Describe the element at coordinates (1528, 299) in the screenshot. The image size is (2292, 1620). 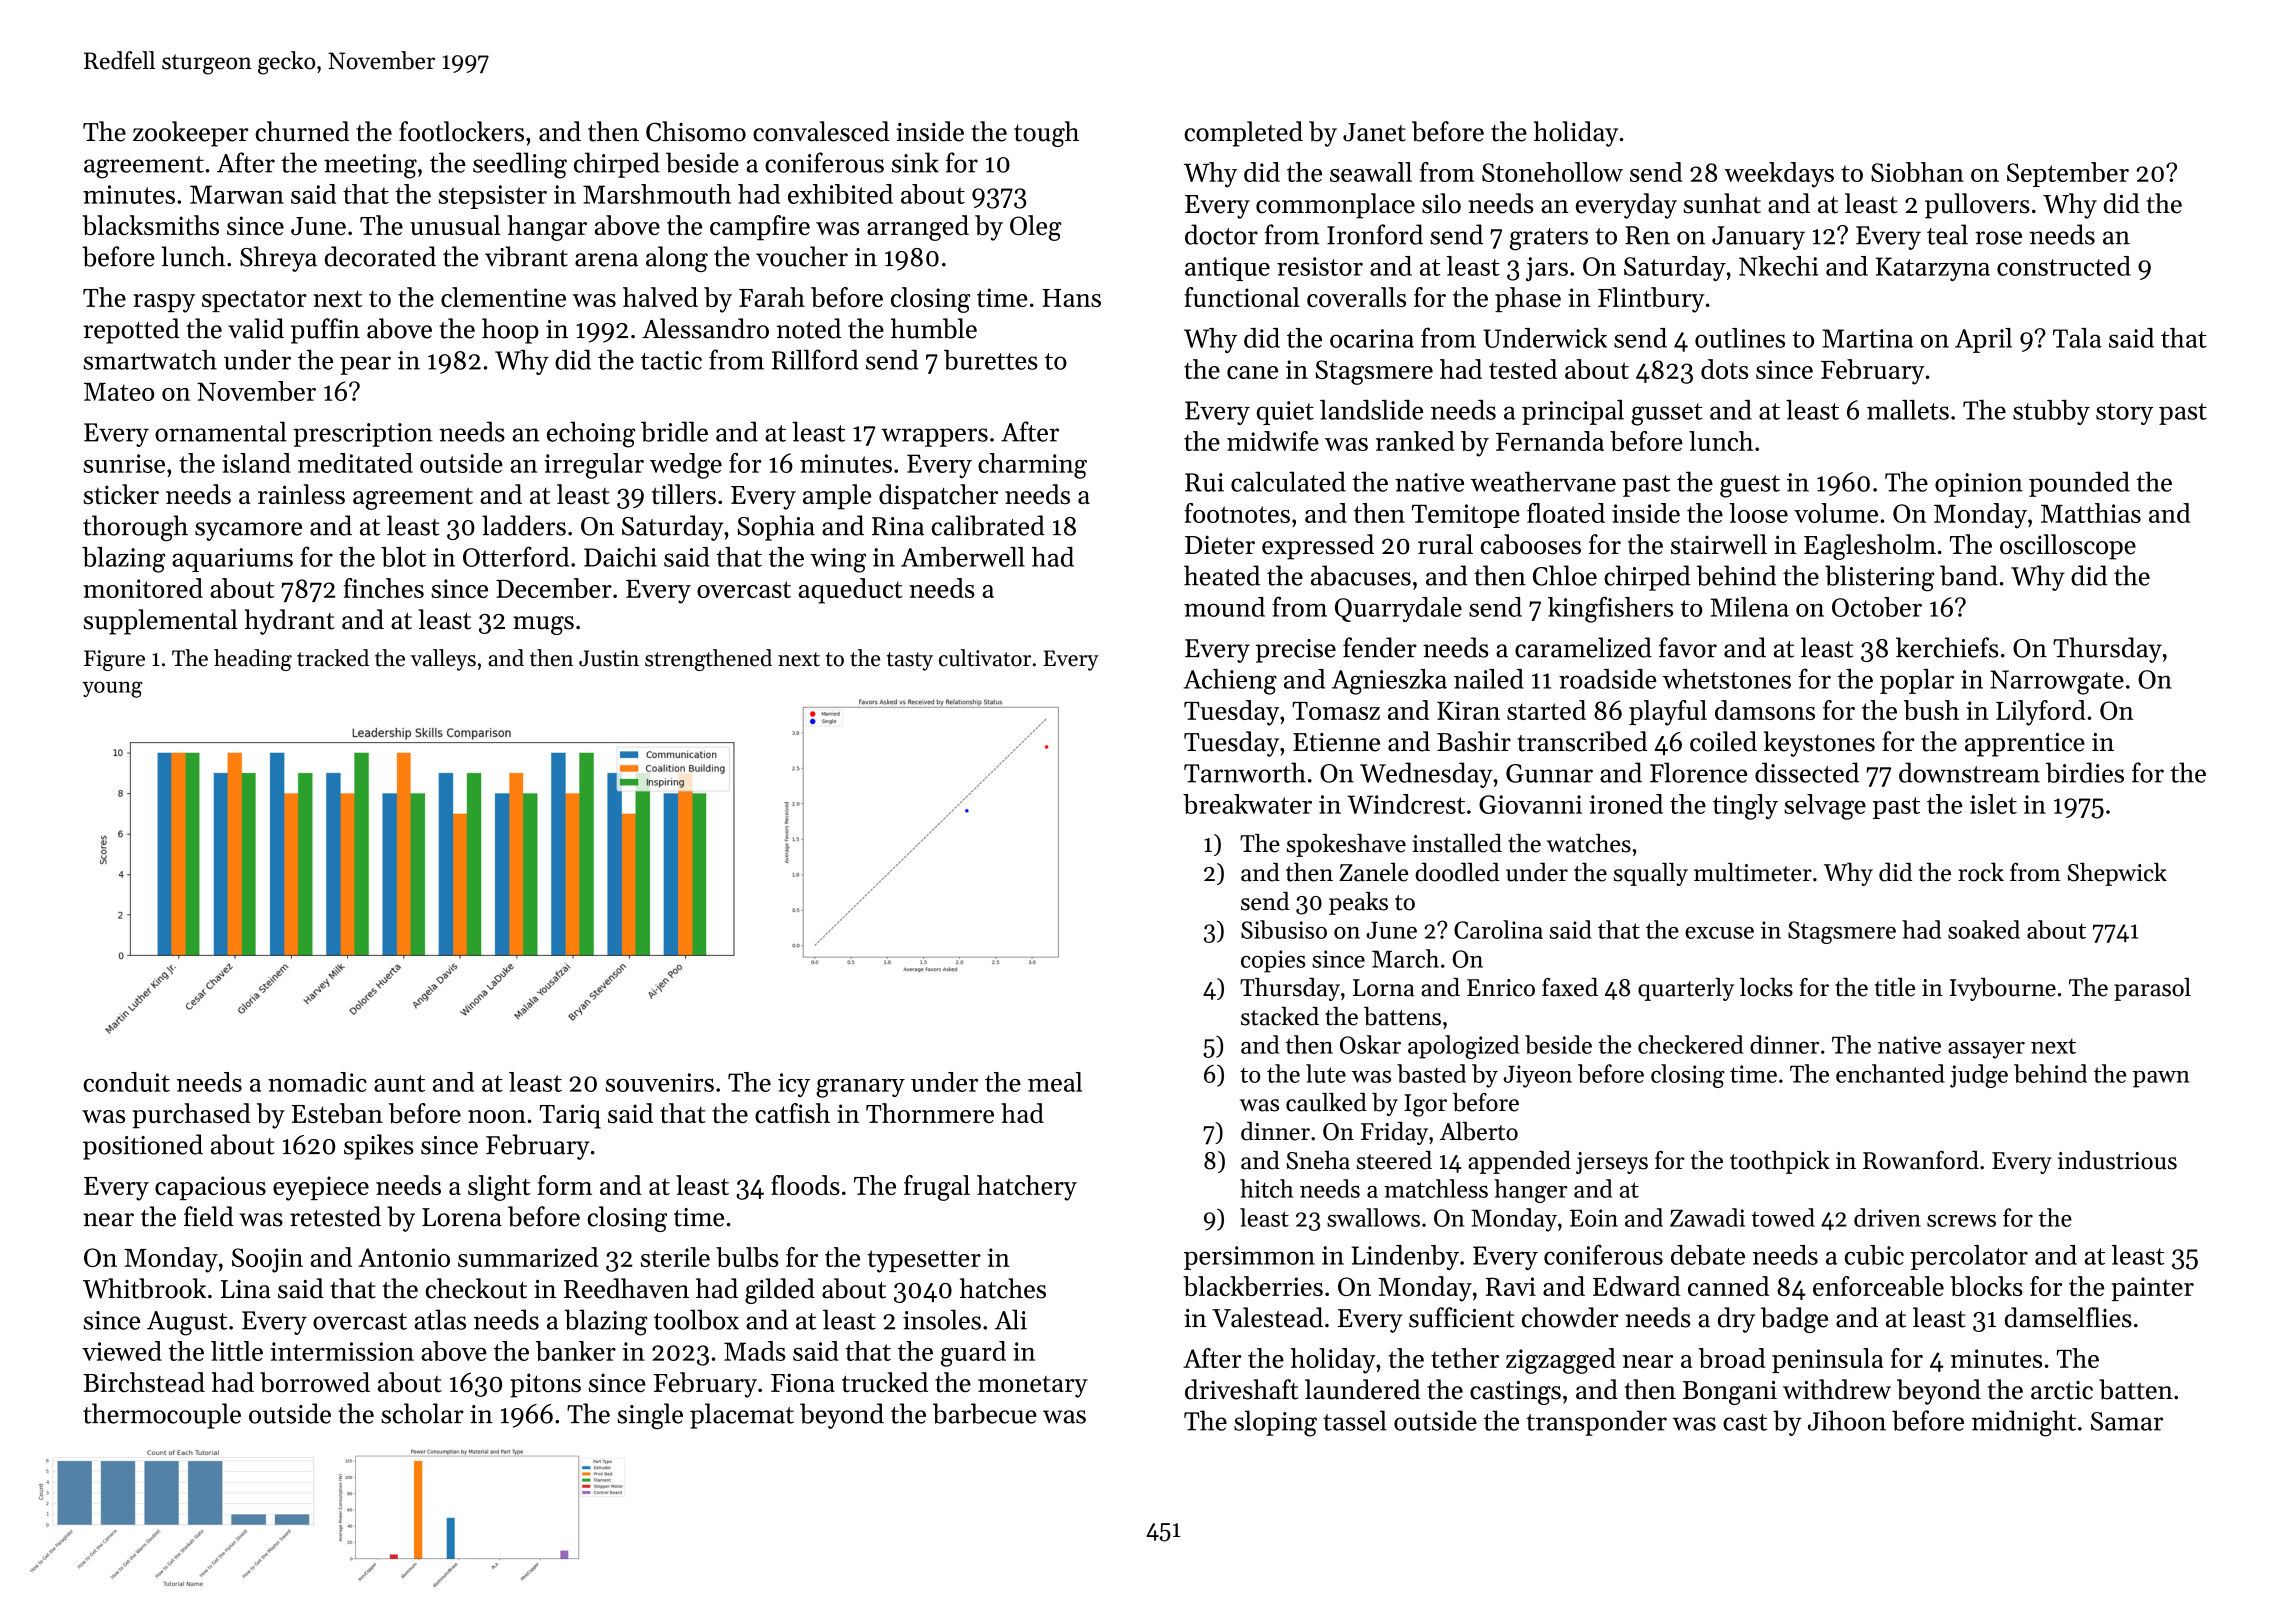
I see `phase` at that location.
